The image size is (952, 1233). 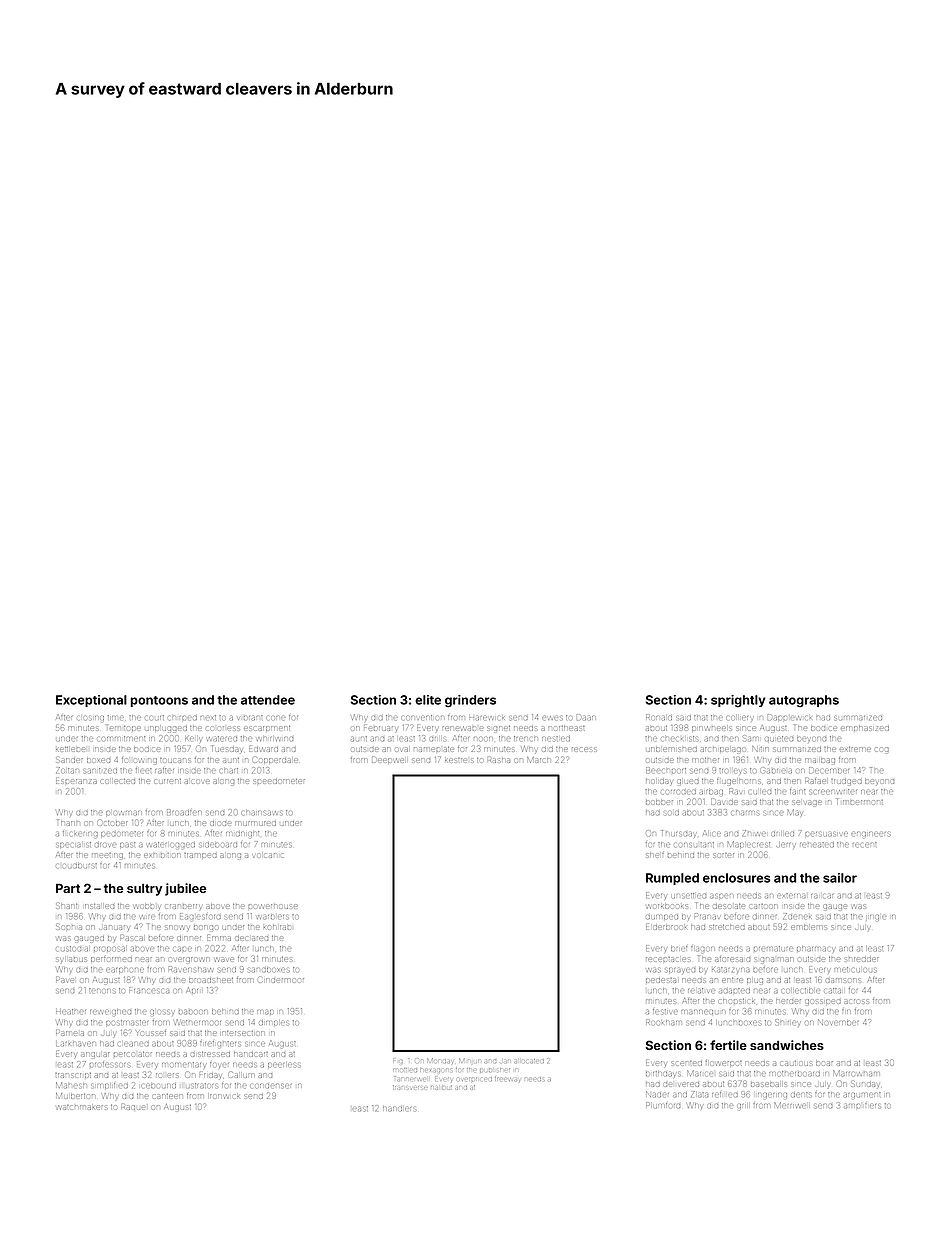 I want to click on sprightly, so click(x=738, y=701).
